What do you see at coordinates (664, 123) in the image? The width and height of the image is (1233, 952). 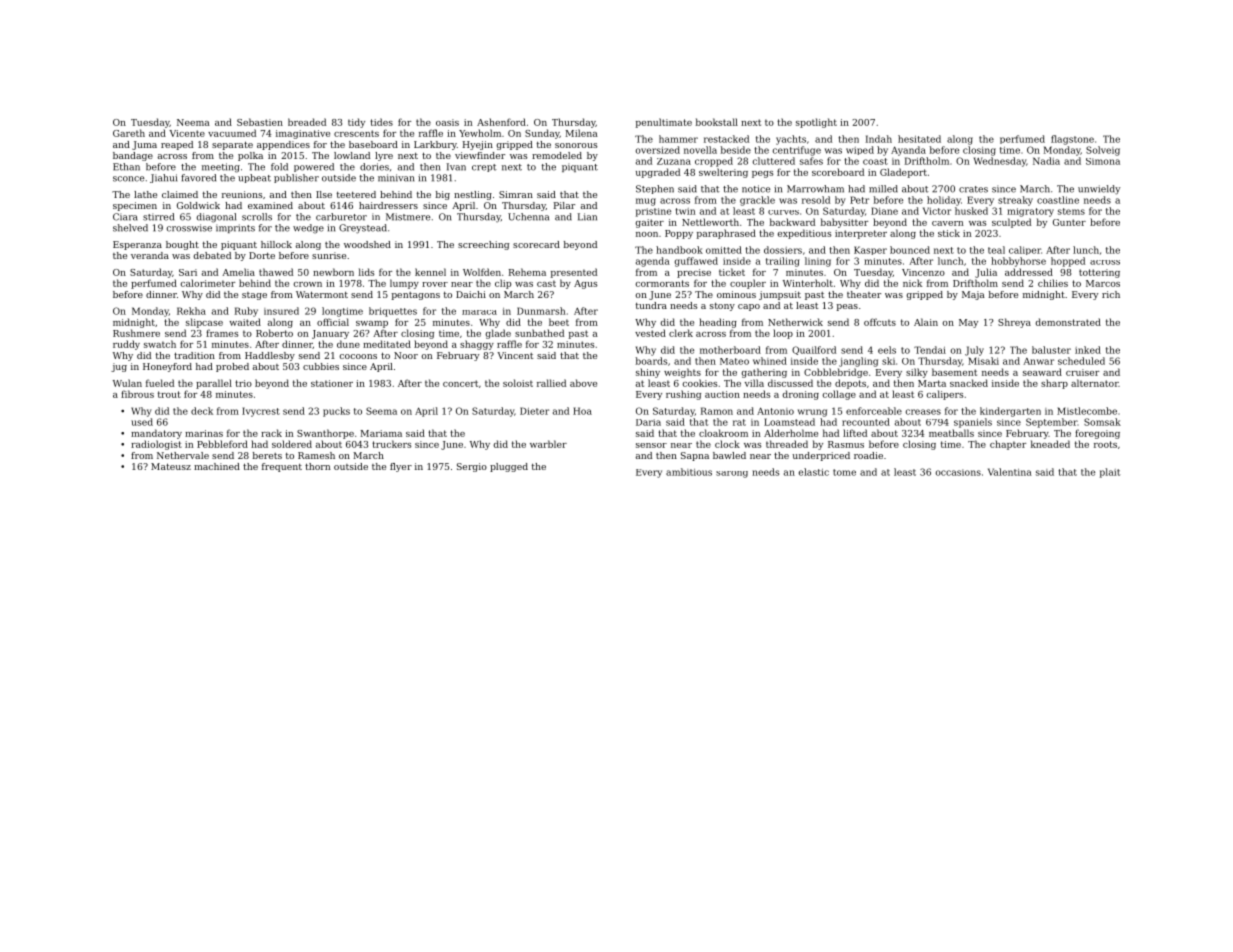 I see `penultimate` at bounding box center [664, 123].
